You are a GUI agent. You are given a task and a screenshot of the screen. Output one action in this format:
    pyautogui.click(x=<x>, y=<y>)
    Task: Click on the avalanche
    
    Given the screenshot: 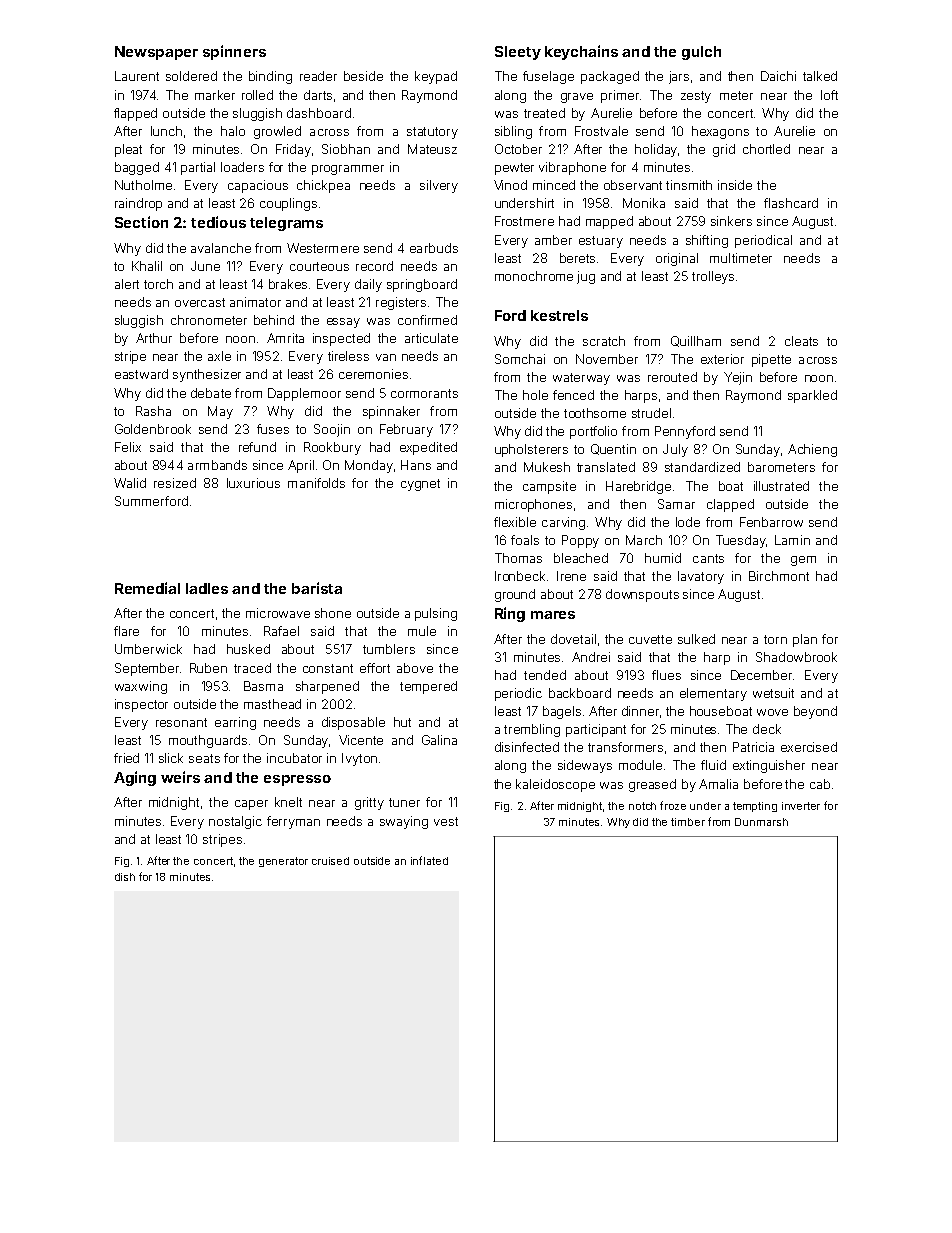 What is the action you would take?
    pyautogui.click(x=221, y=248)
